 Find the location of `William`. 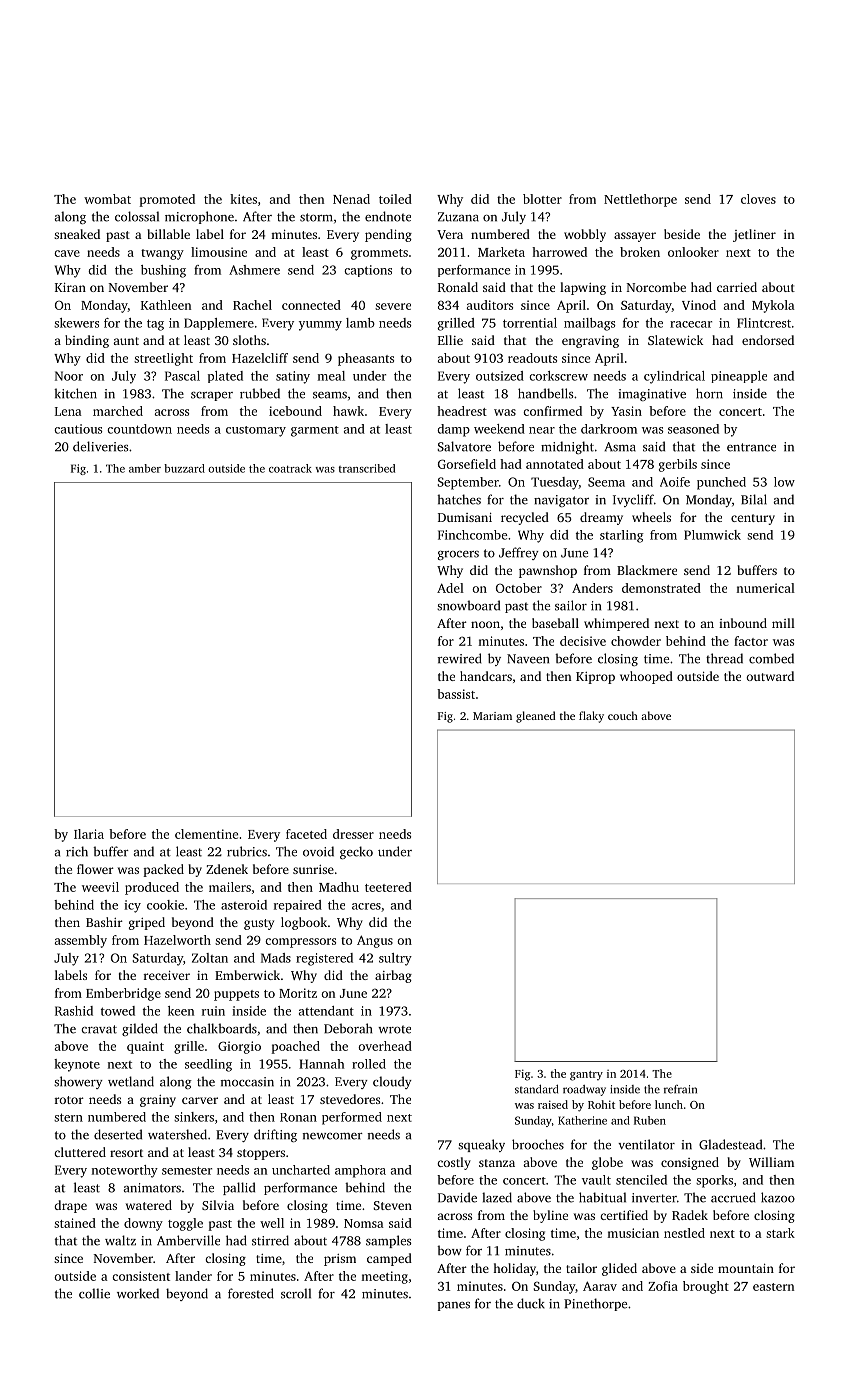

William is located at coordinates (771, 1162).
